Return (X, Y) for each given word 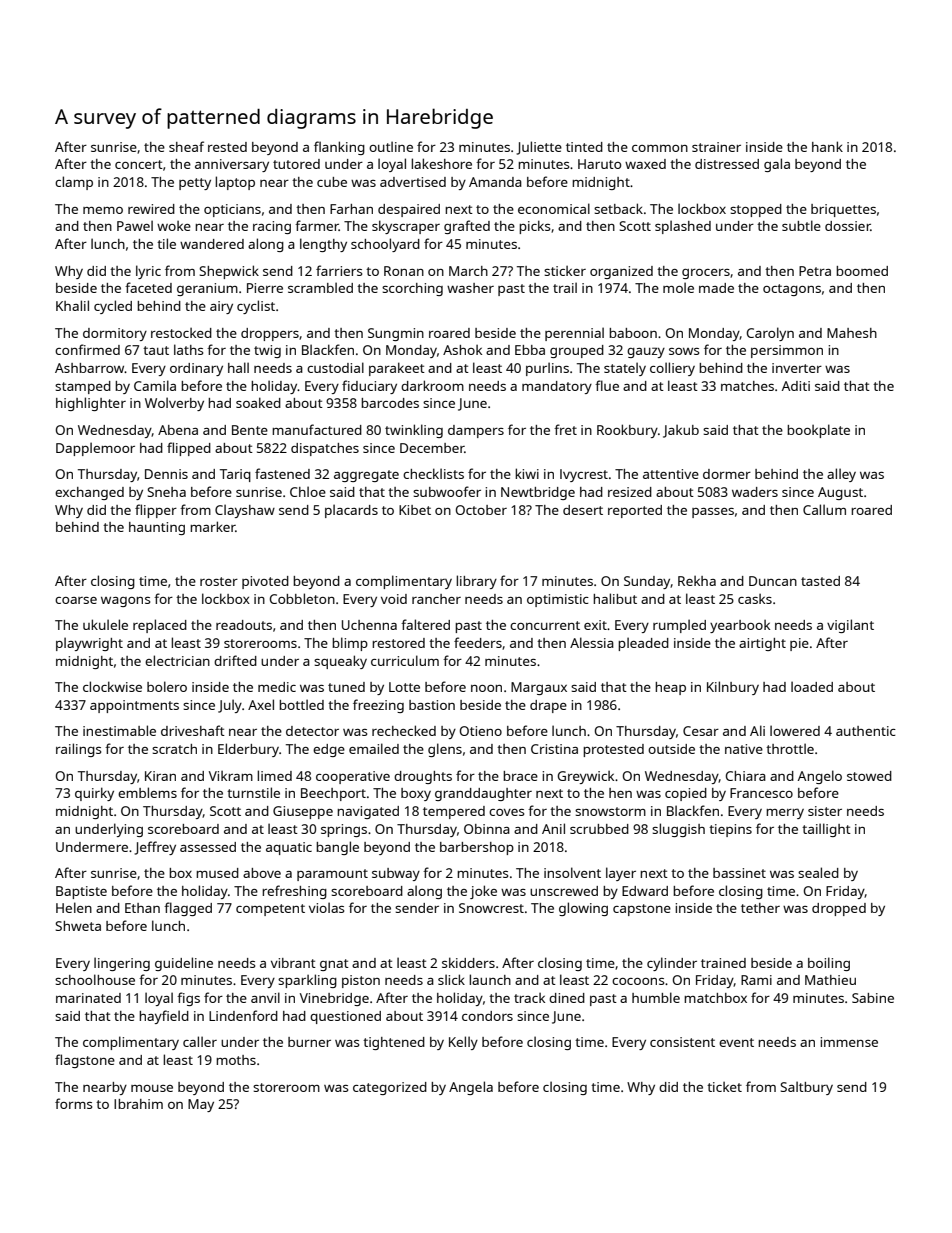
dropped (839, 909)
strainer (716, 147)
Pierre (265, 288)
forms (73, 1103)
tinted (584, 147)
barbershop (477, 848)
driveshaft (193, 730)
